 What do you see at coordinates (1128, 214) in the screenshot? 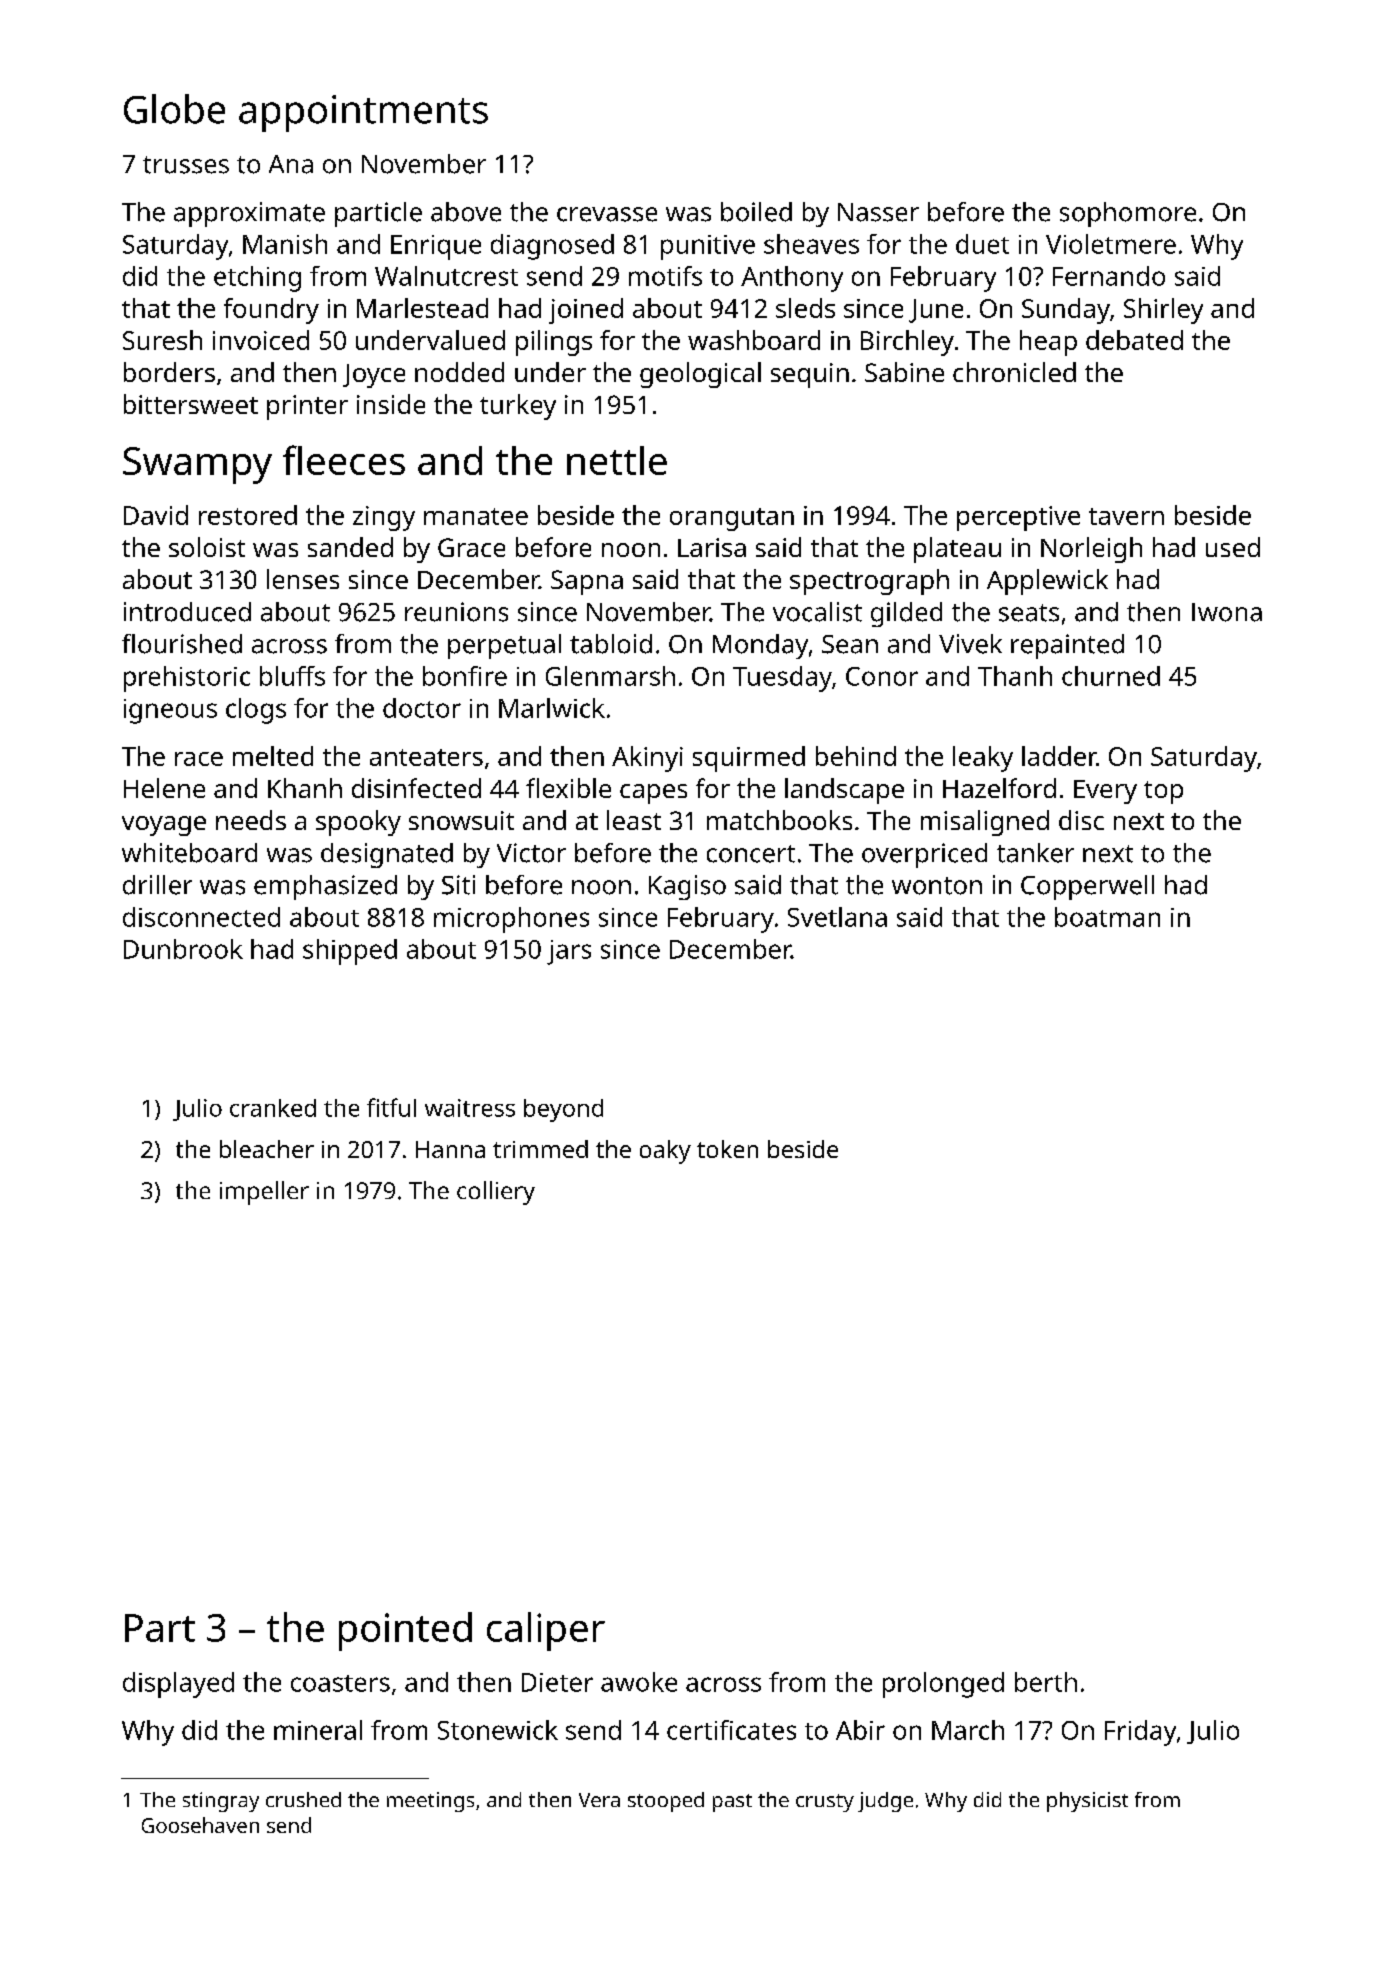
I see `sophomore` at bounding box center [1128, 214].
